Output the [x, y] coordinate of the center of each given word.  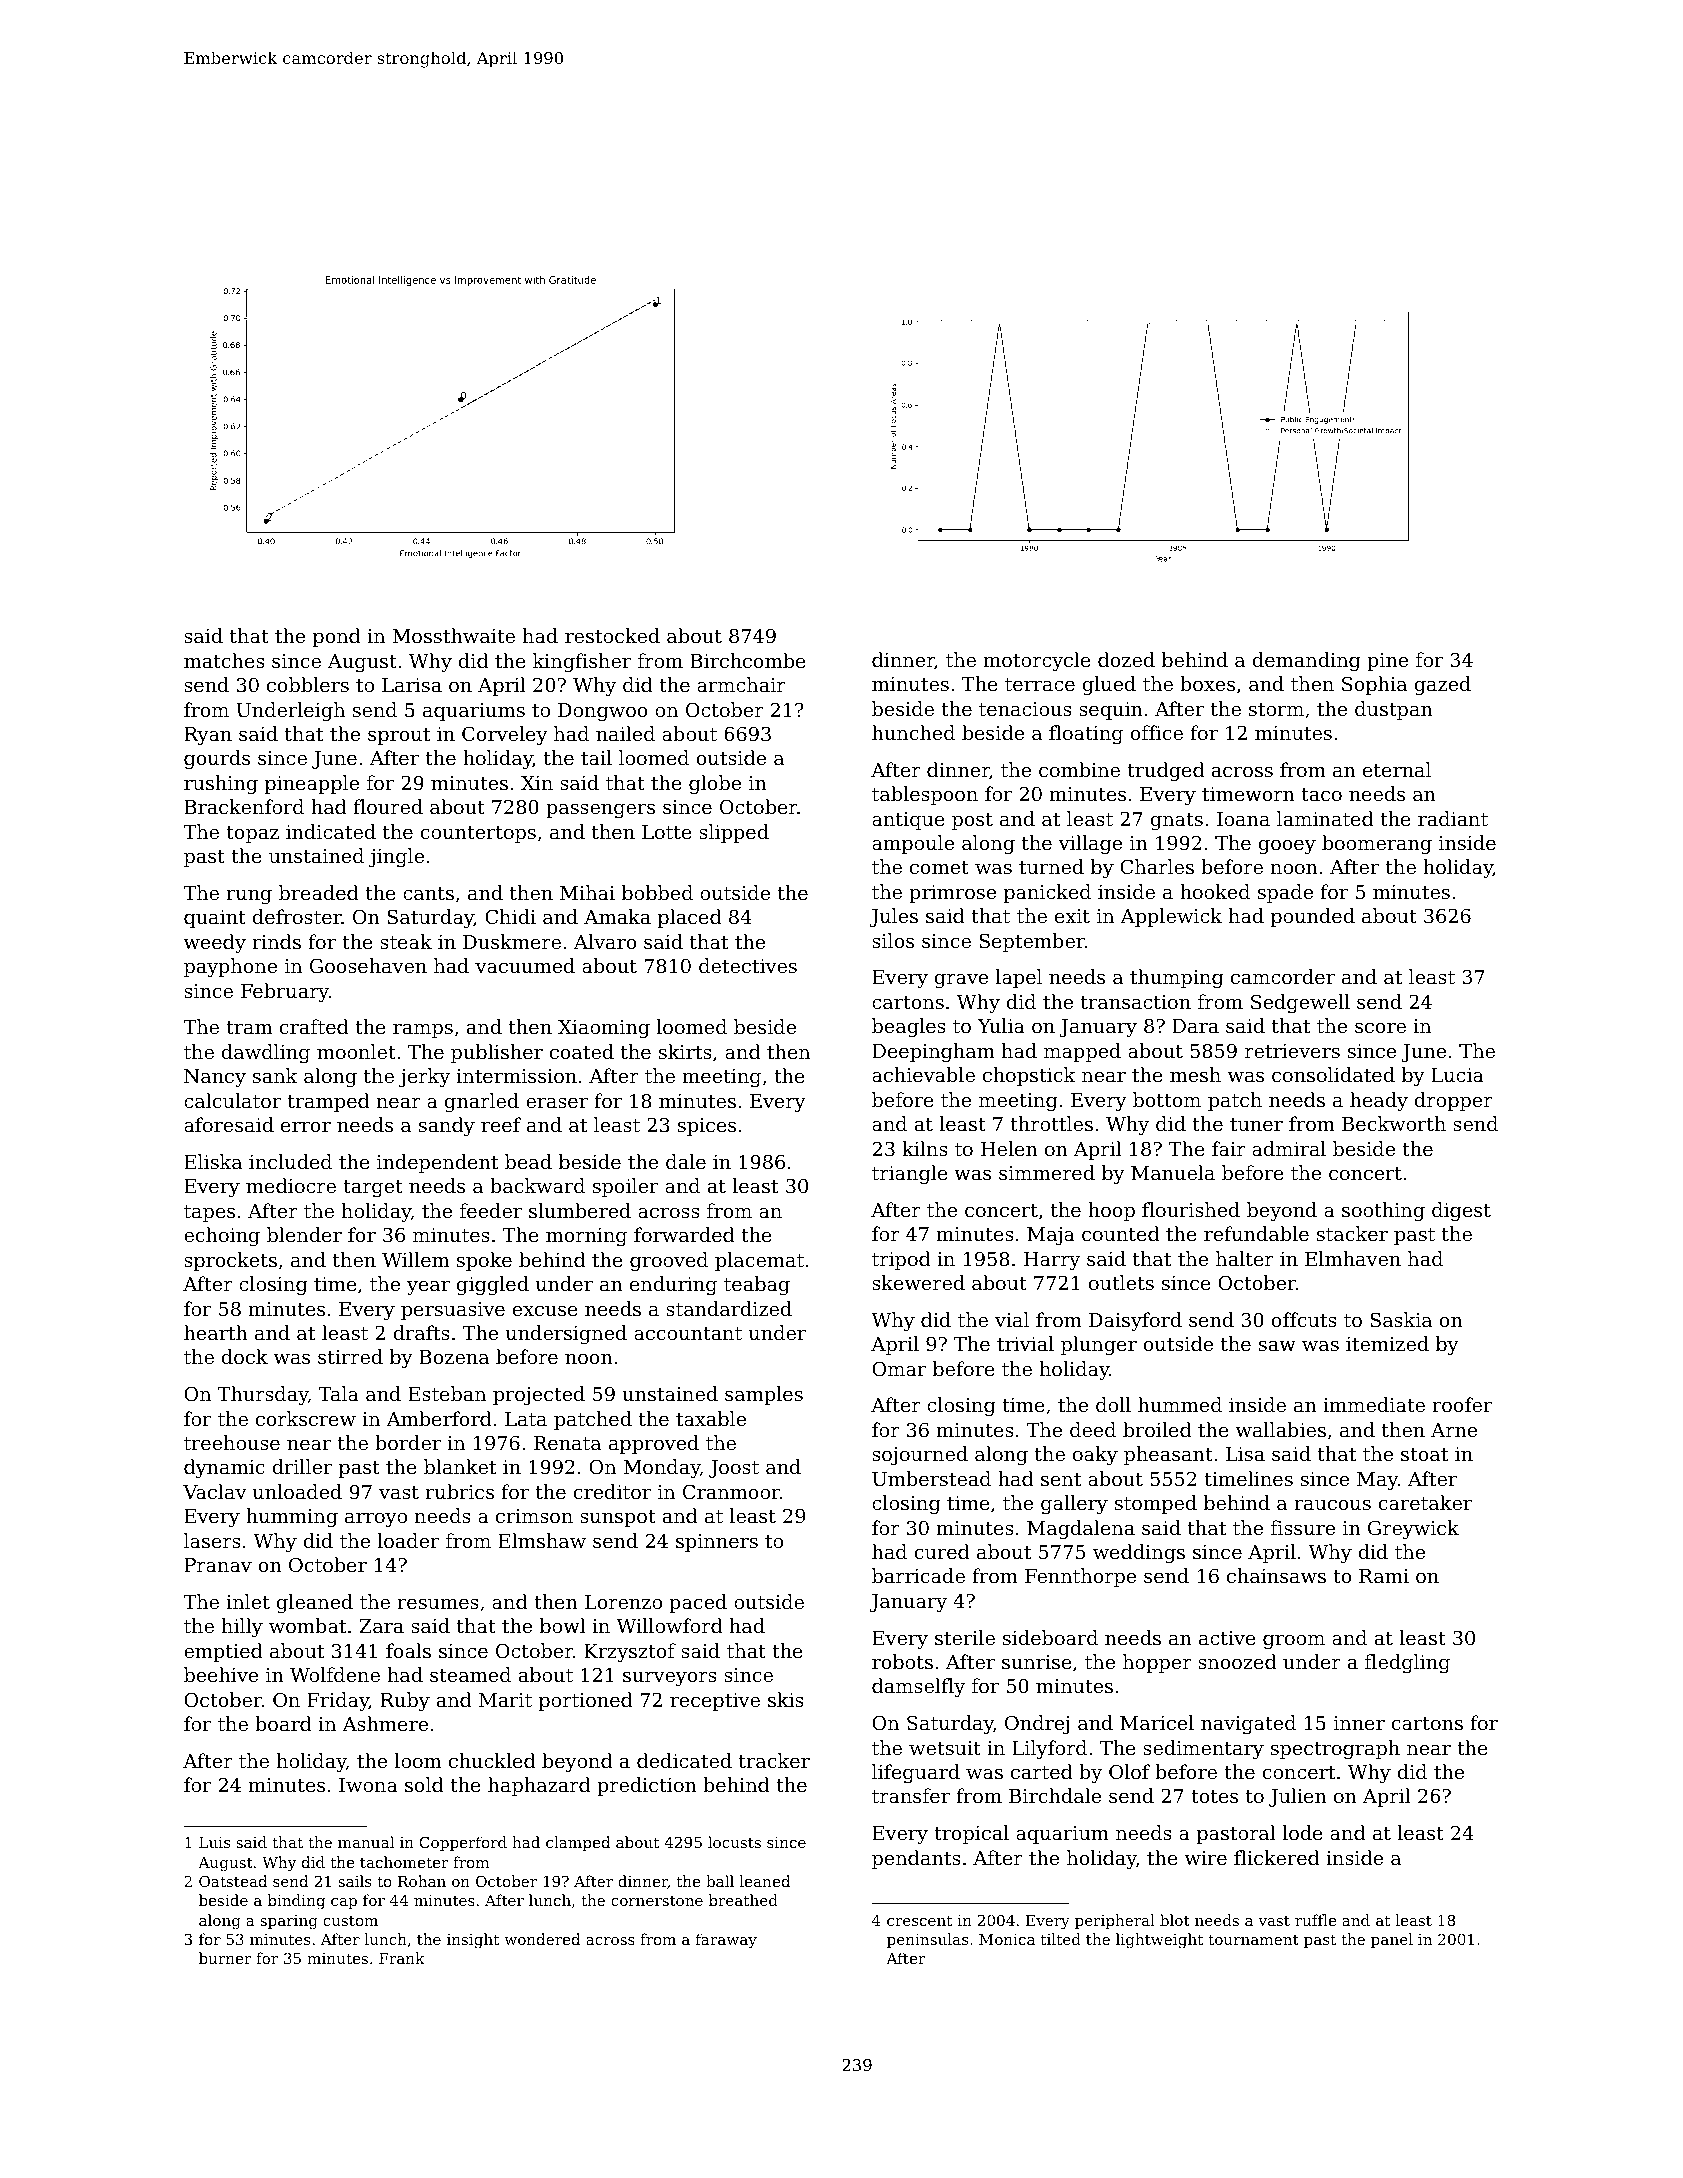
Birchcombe [748, 660]
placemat [759, 1261]
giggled [493, 1286]
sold [424, 1784]
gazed [1442, 686]
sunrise [1037, 1662]
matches [224, 660]
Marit [505, 1700]
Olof [1129, 1771]
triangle [910, 1175]
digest [1461, 1212]
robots [902, 1661]
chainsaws [1276, 1575]
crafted [314, 1026]
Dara [1195, 1026]
